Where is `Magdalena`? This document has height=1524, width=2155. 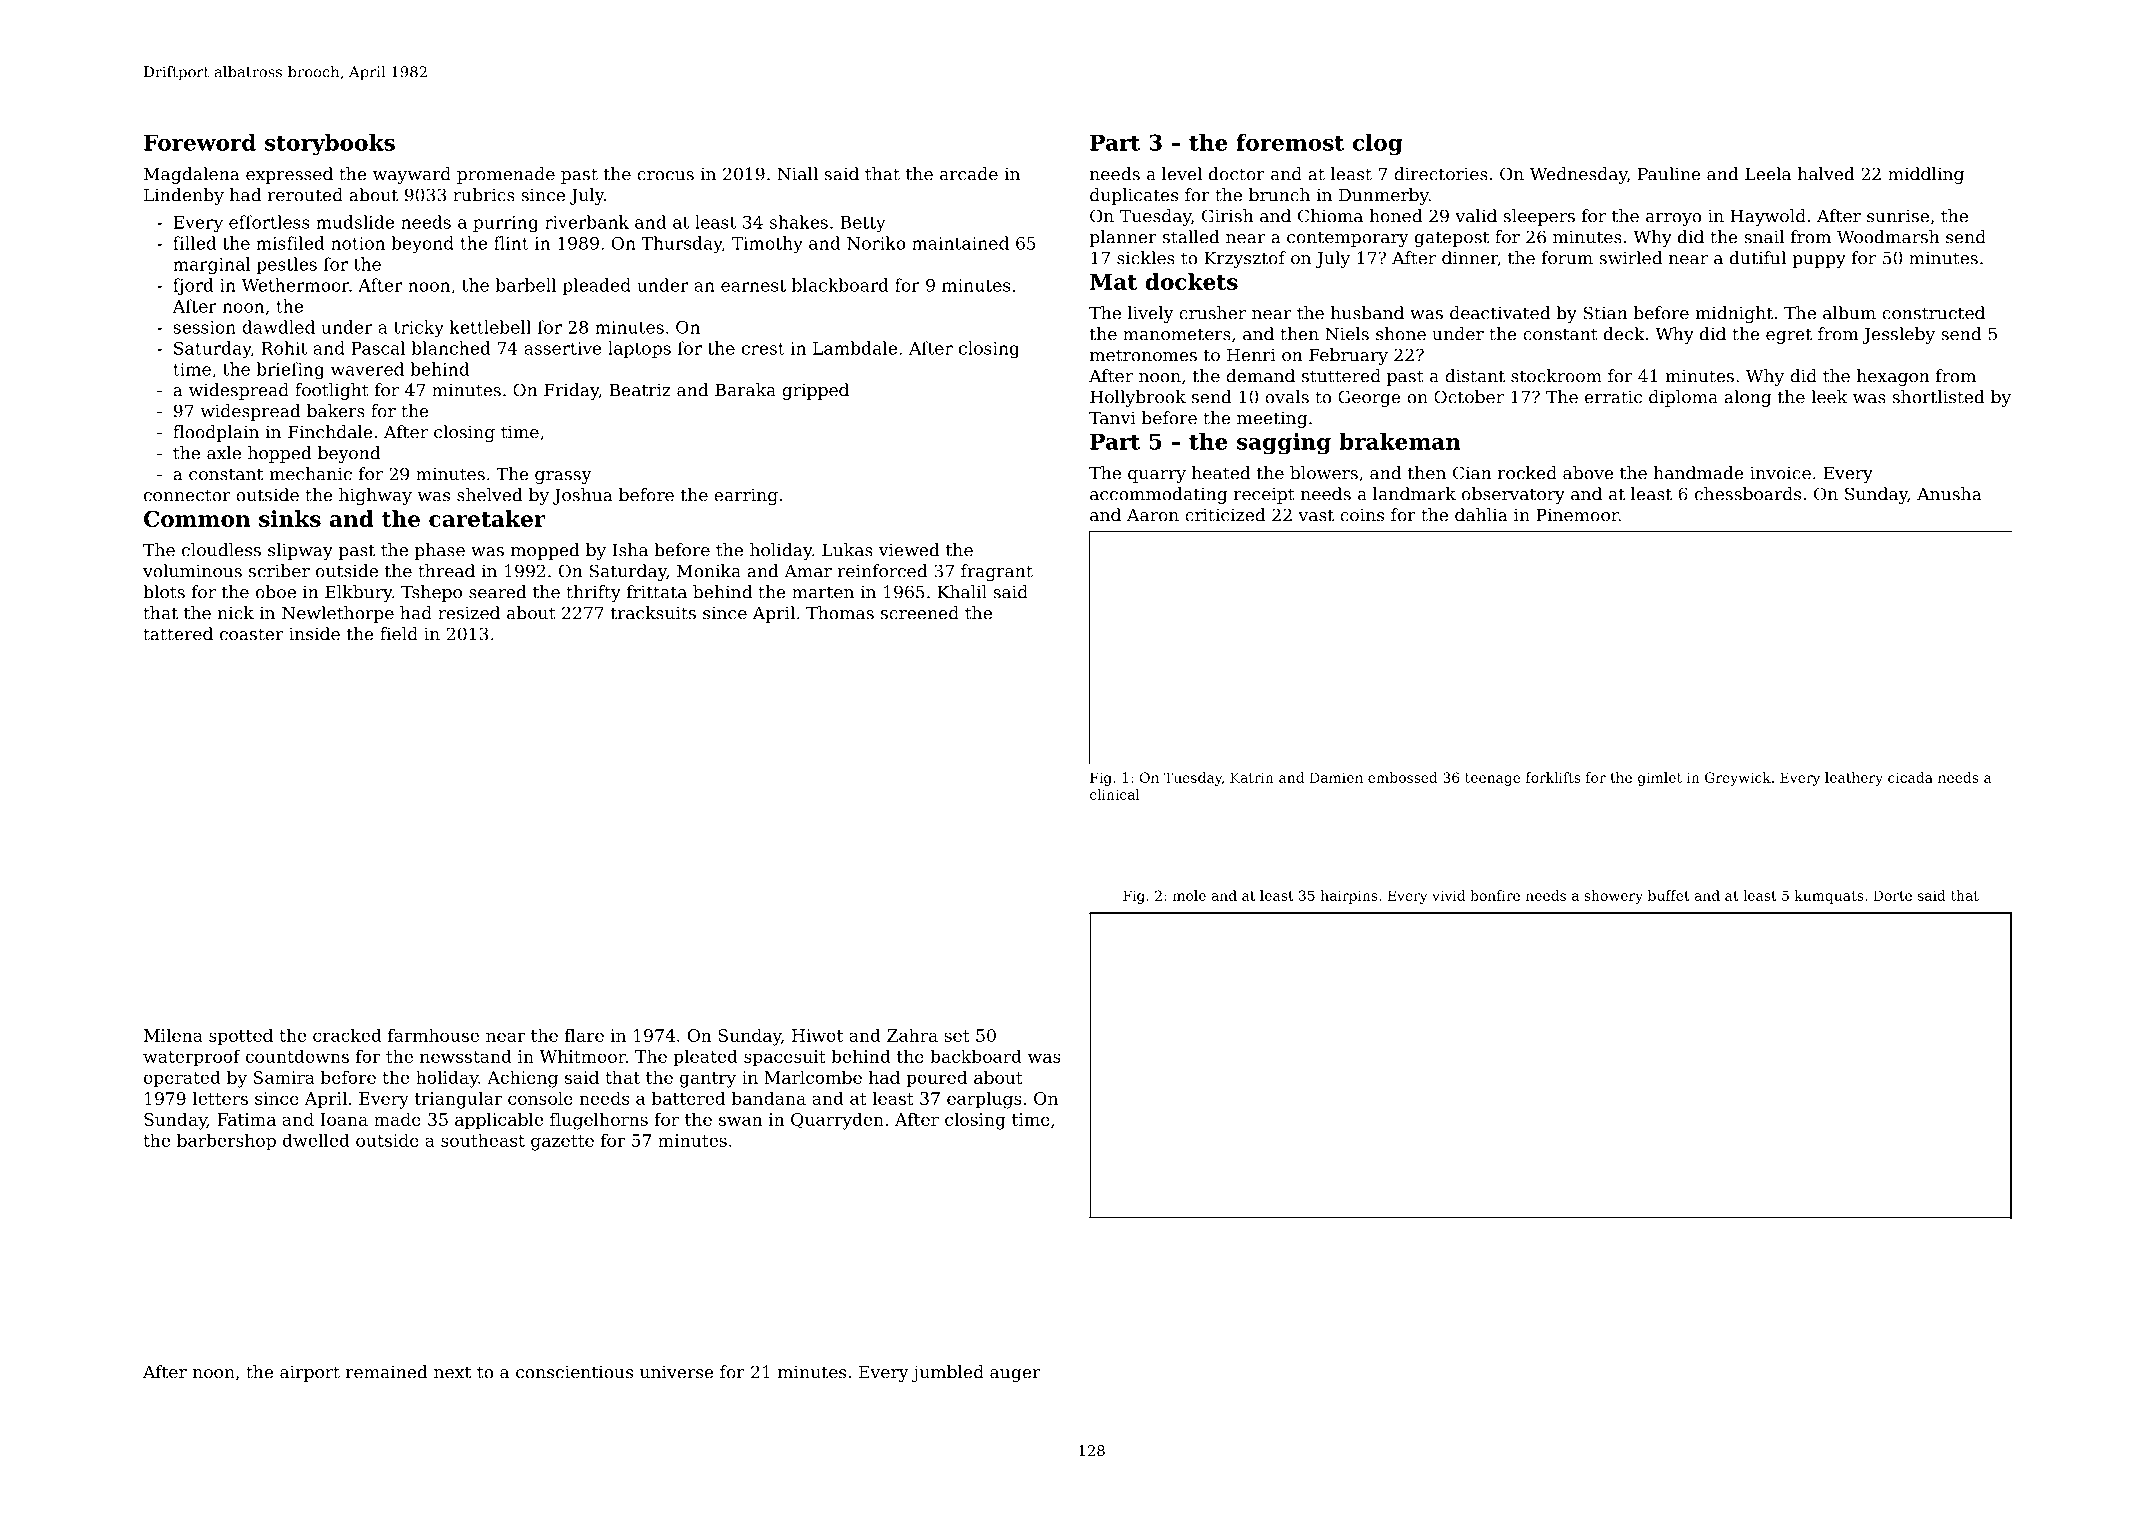 Magdalena is located at coordinates (192, 175).
